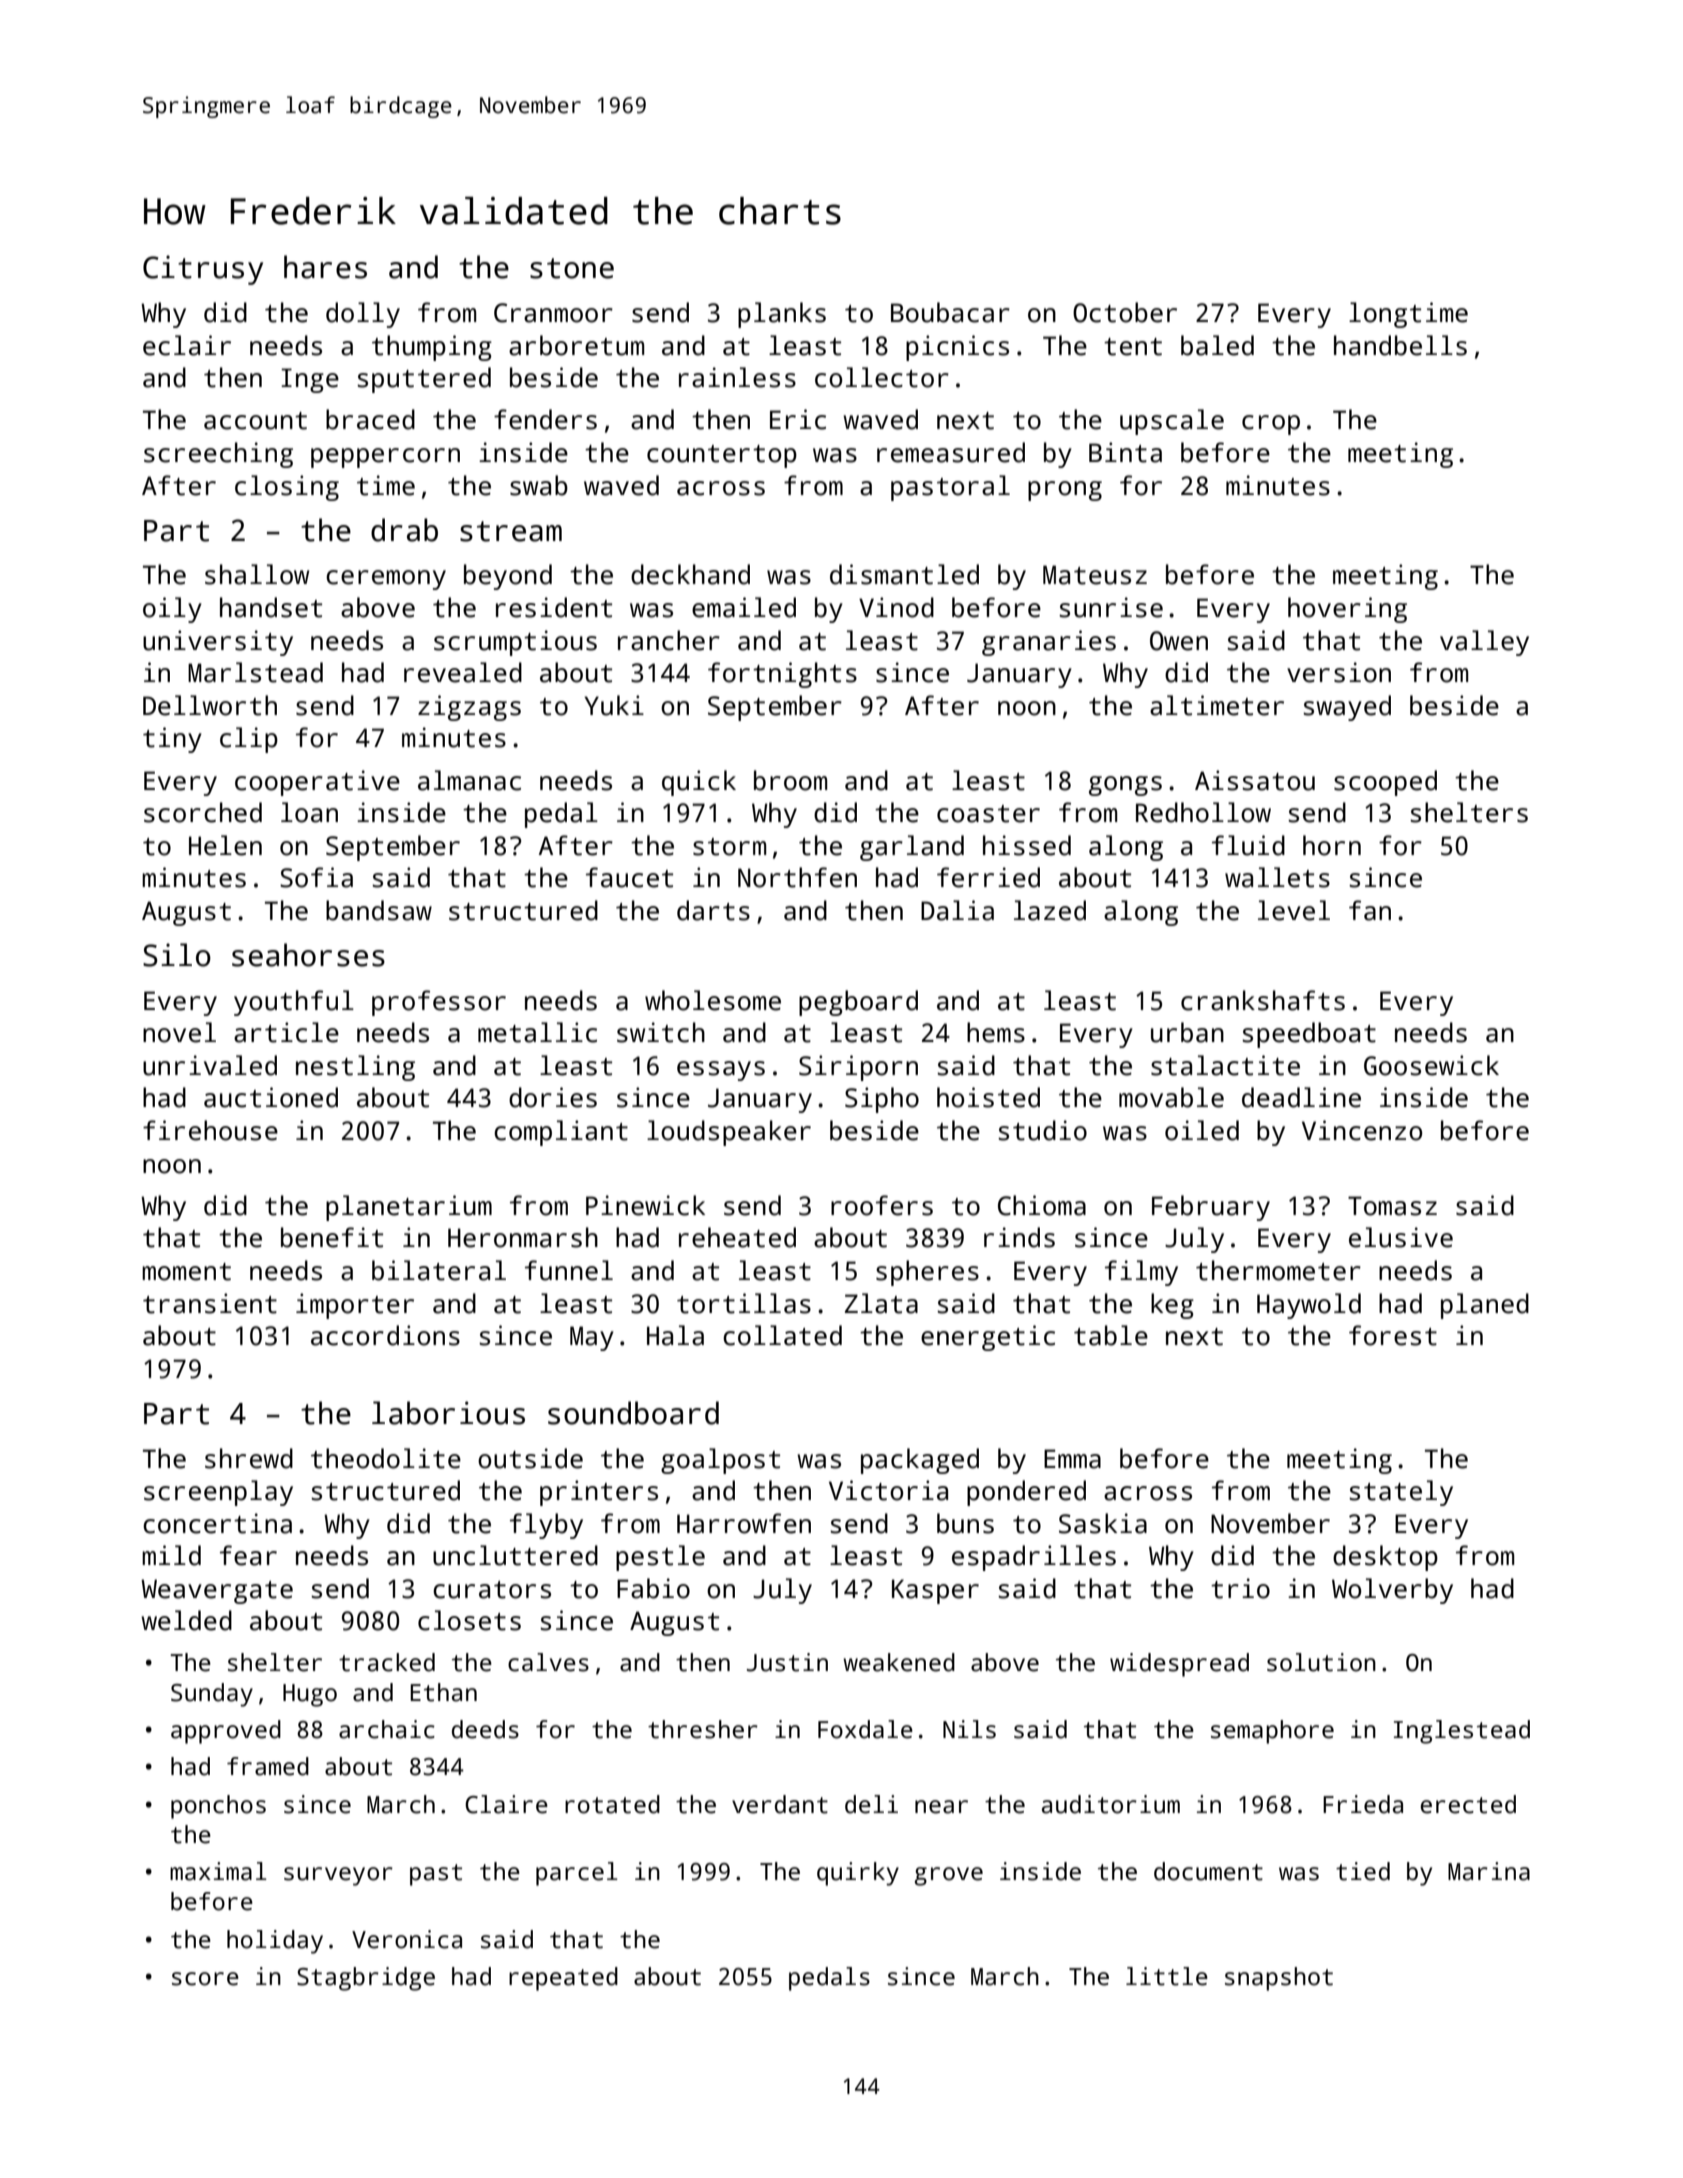 This image has width=1683, height=2178. Describe the element at coordinates (957, 348) in the image. I see `picnics` at that location.
